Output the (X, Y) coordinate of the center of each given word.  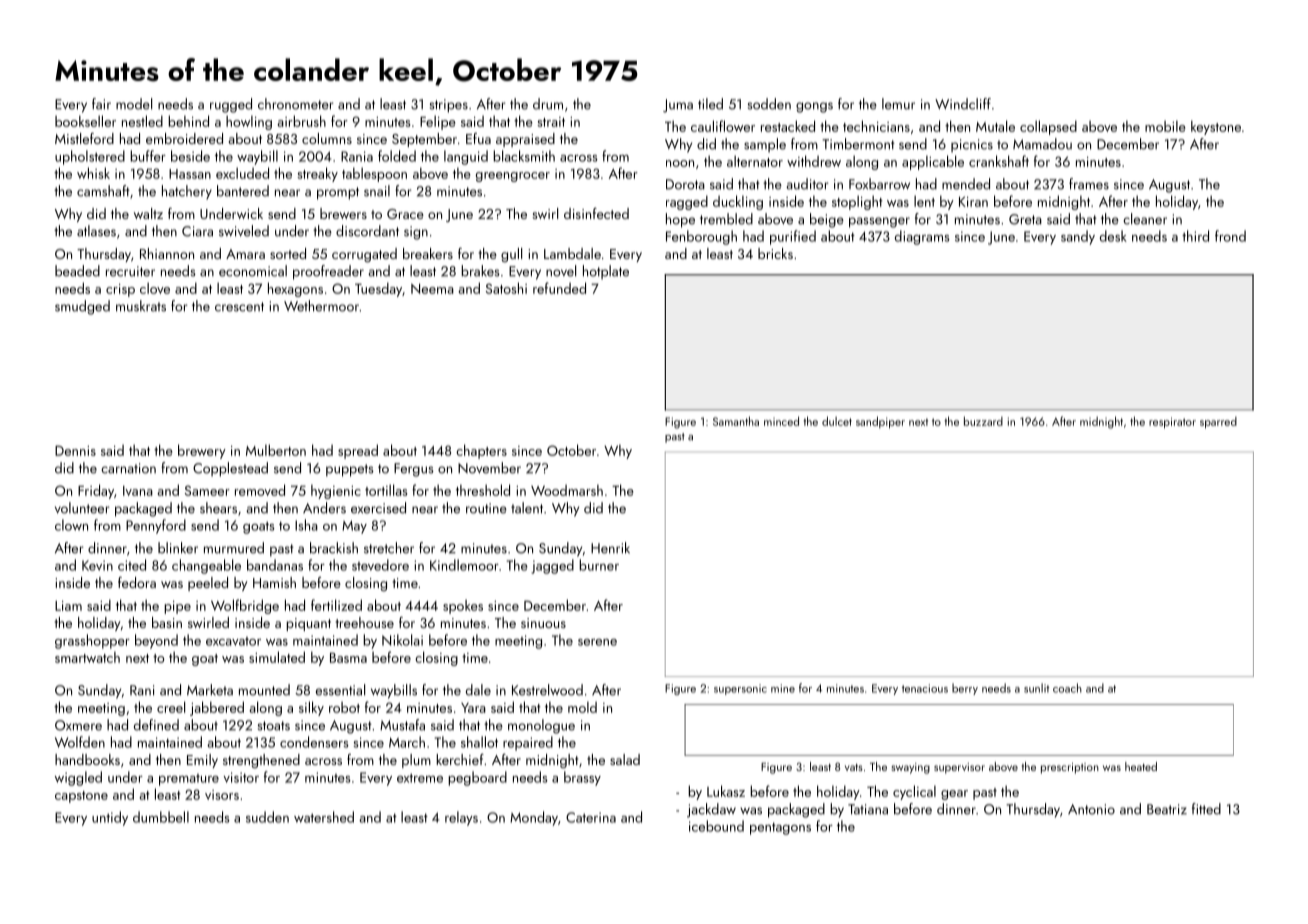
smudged (82, 307)
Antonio (1091, 809)
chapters (481, 451)
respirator (1172, 423)
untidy (110, 818)
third (1195, 236)
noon (680, 163)
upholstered (90, 157)
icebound (716, 826)
